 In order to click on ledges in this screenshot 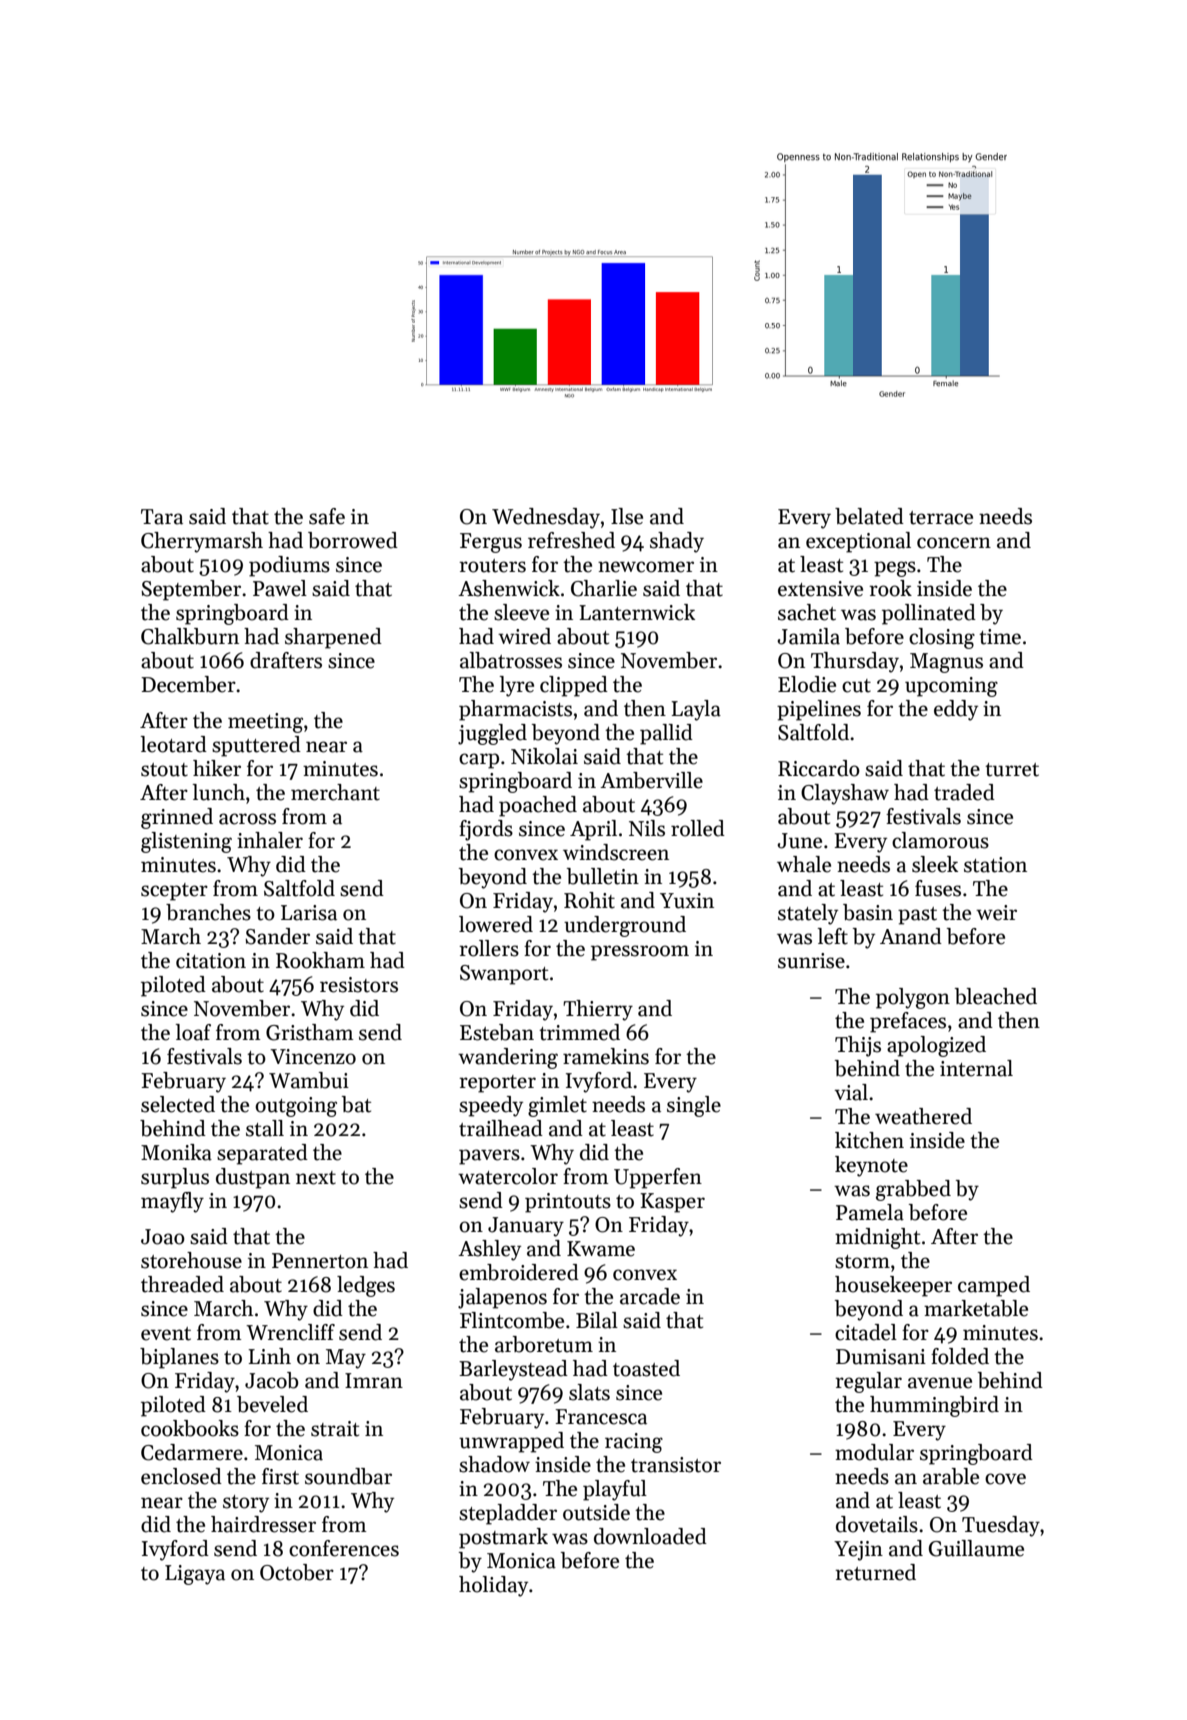, I will do `click(366, 1286)`.
